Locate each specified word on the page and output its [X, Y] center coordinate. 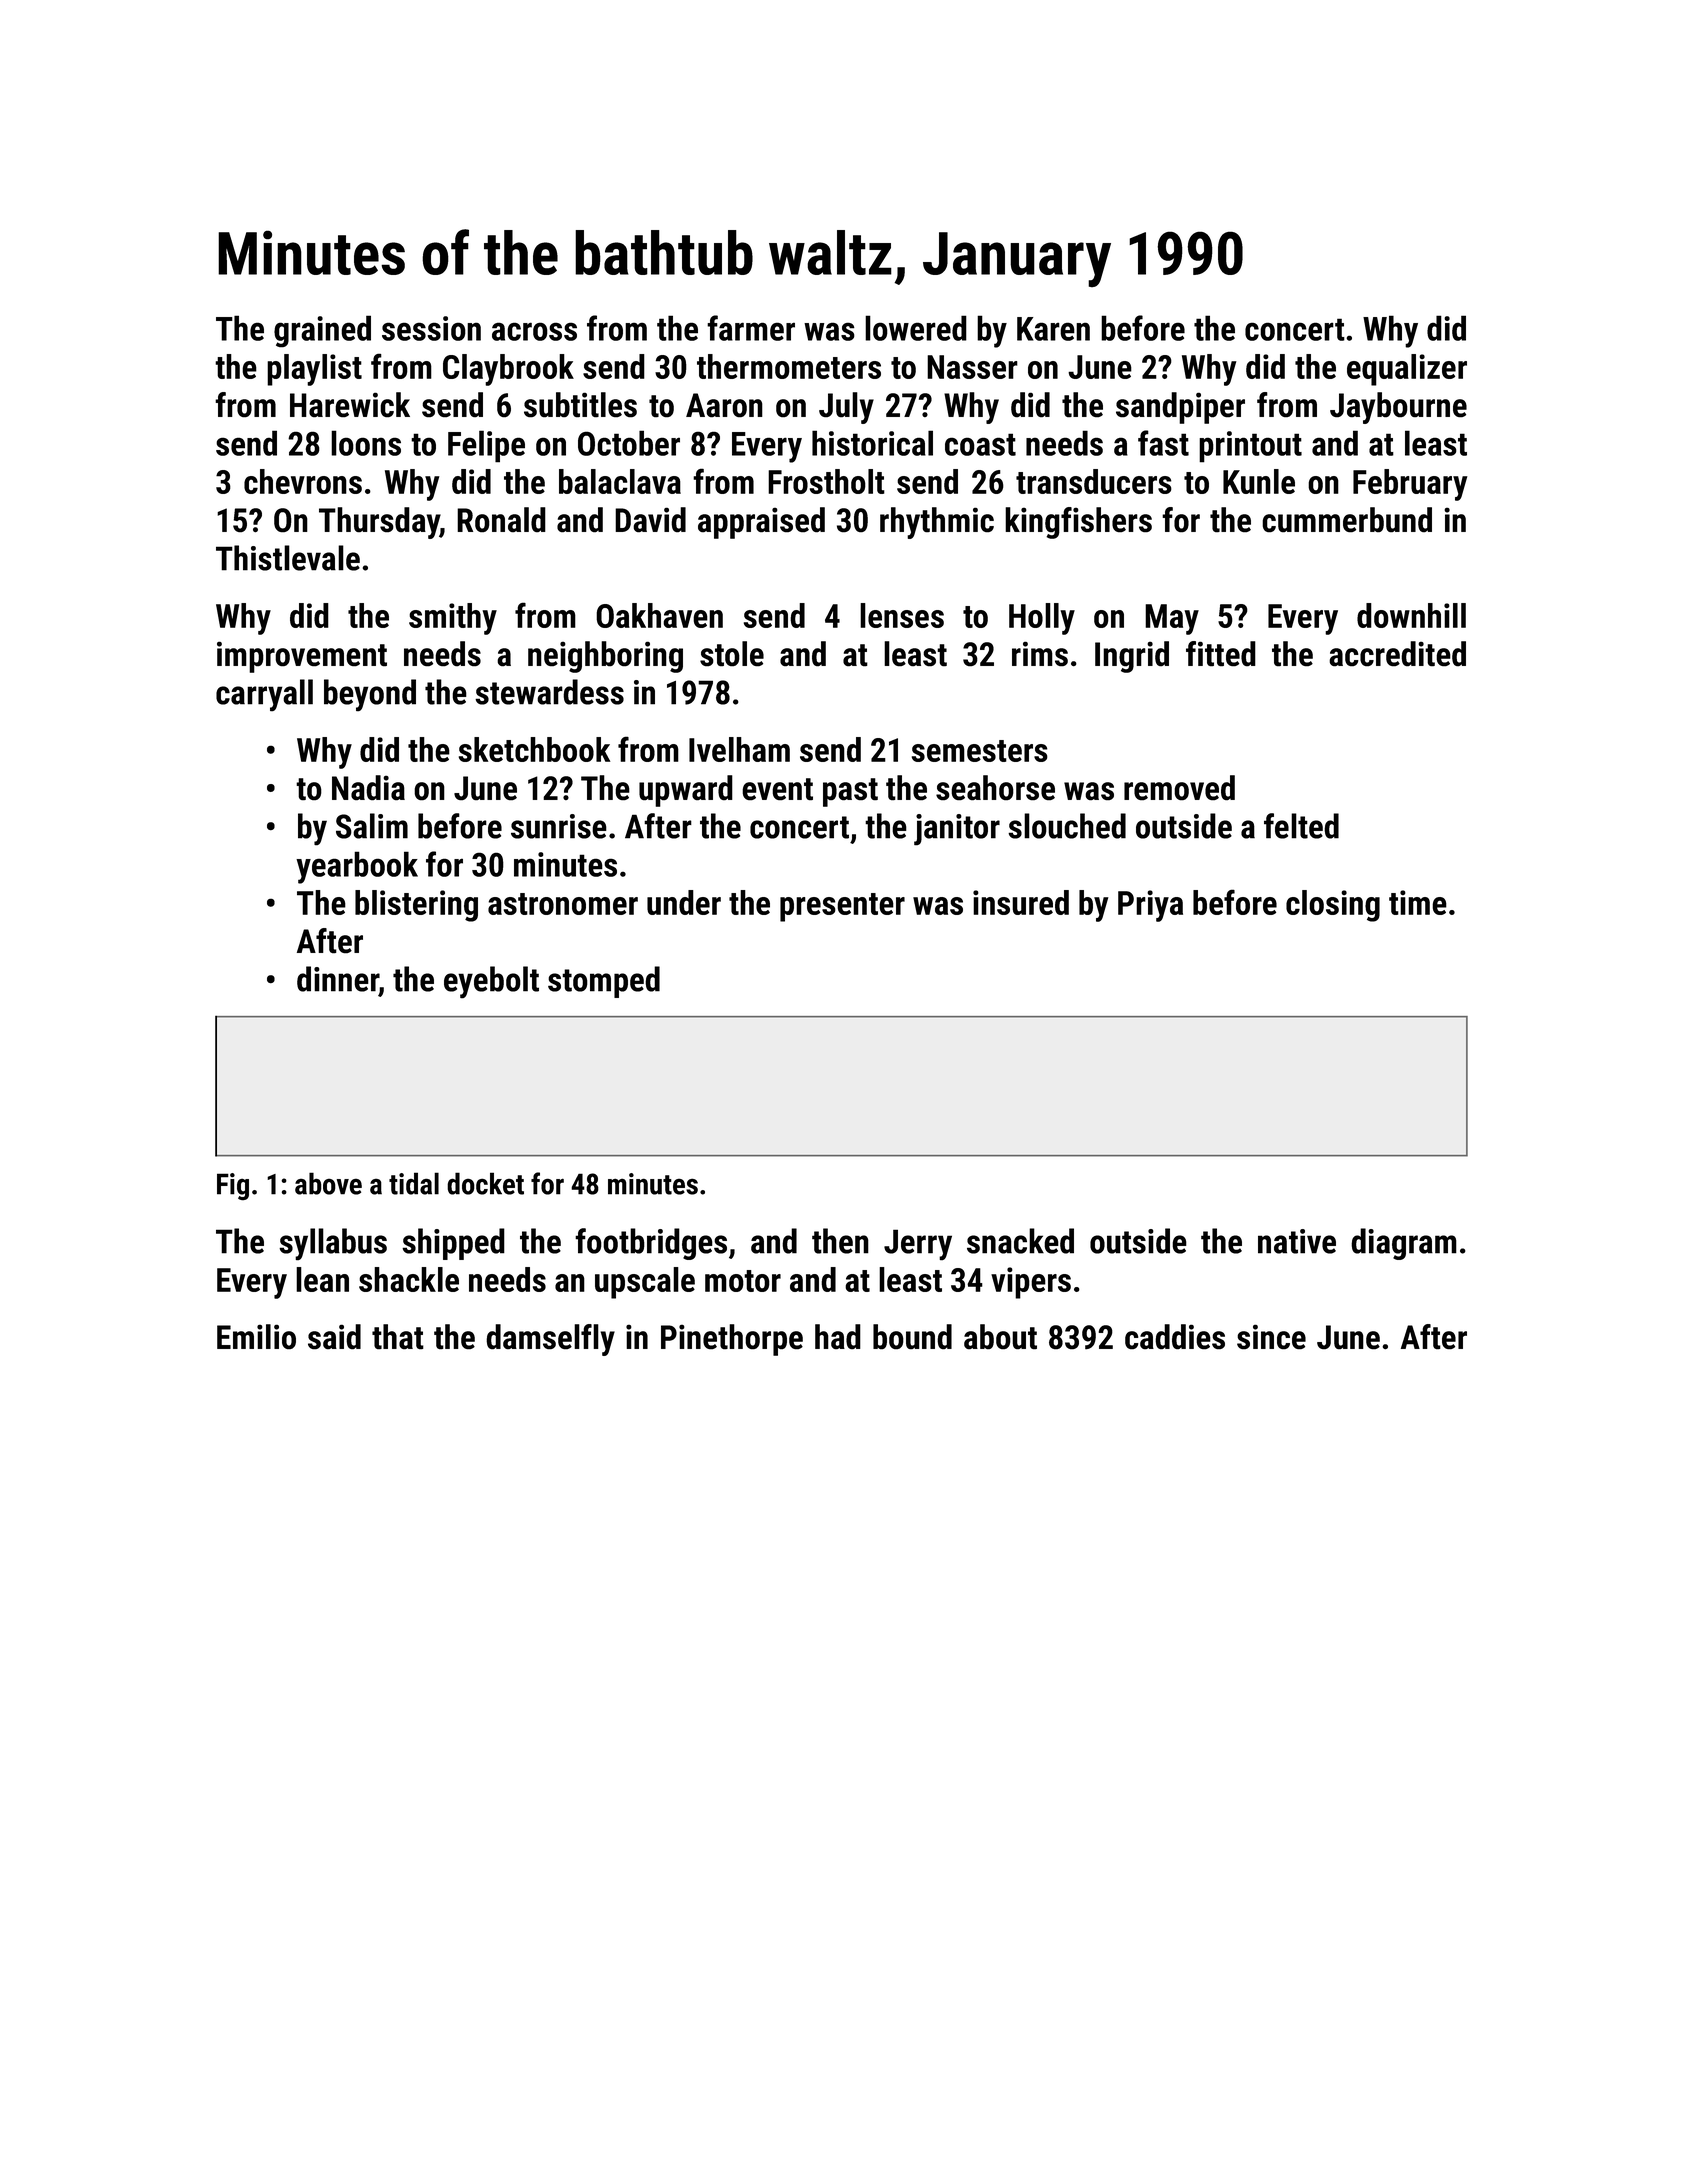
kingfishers [1078, 523]
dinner [338, 979]
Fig [233, 1187]
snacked [1020, 1241]
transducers [1094, 481]
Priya [1150, 906]
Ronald [501, 520]
